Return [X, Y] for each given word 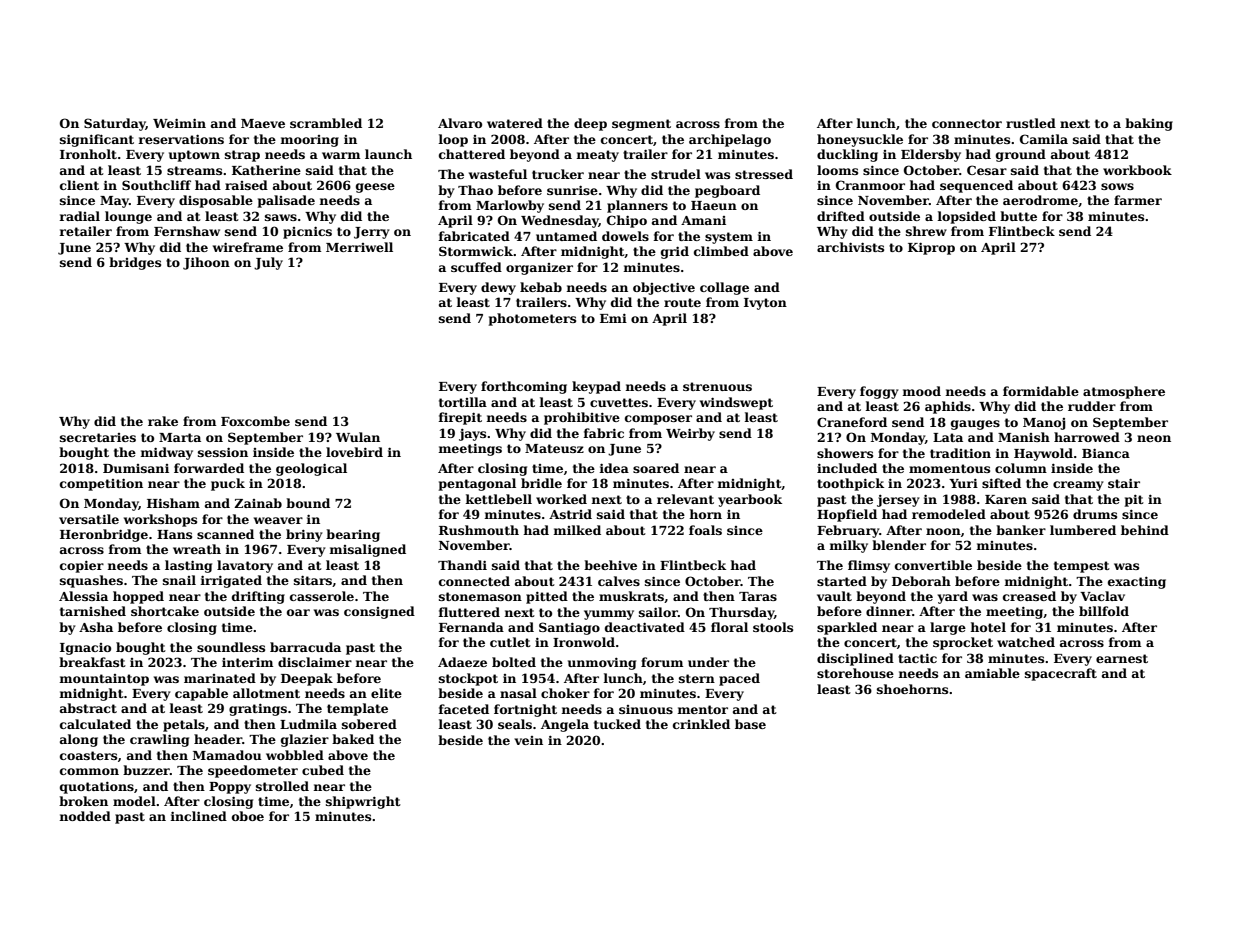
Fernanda [471, 627]
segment [641, 125]
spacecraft [1061, 674]
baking [1149, 124]
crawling [159, 740]
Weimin [179, 123]
